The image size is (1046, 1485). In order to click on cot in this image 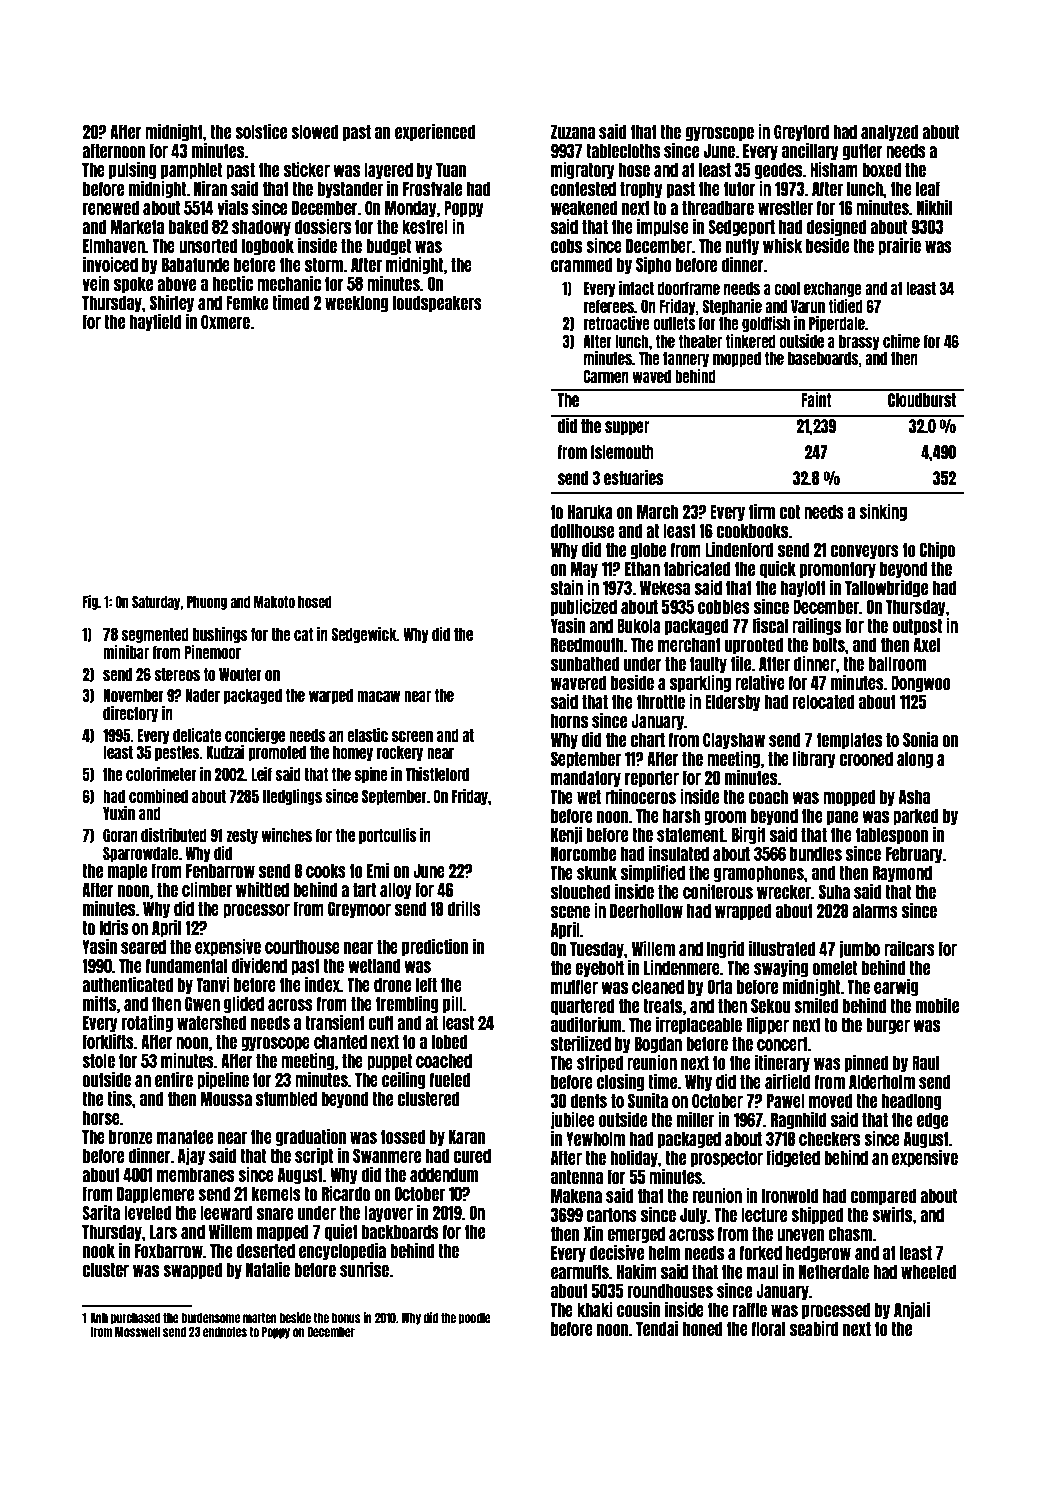, I will do `click(789, 512)`.
